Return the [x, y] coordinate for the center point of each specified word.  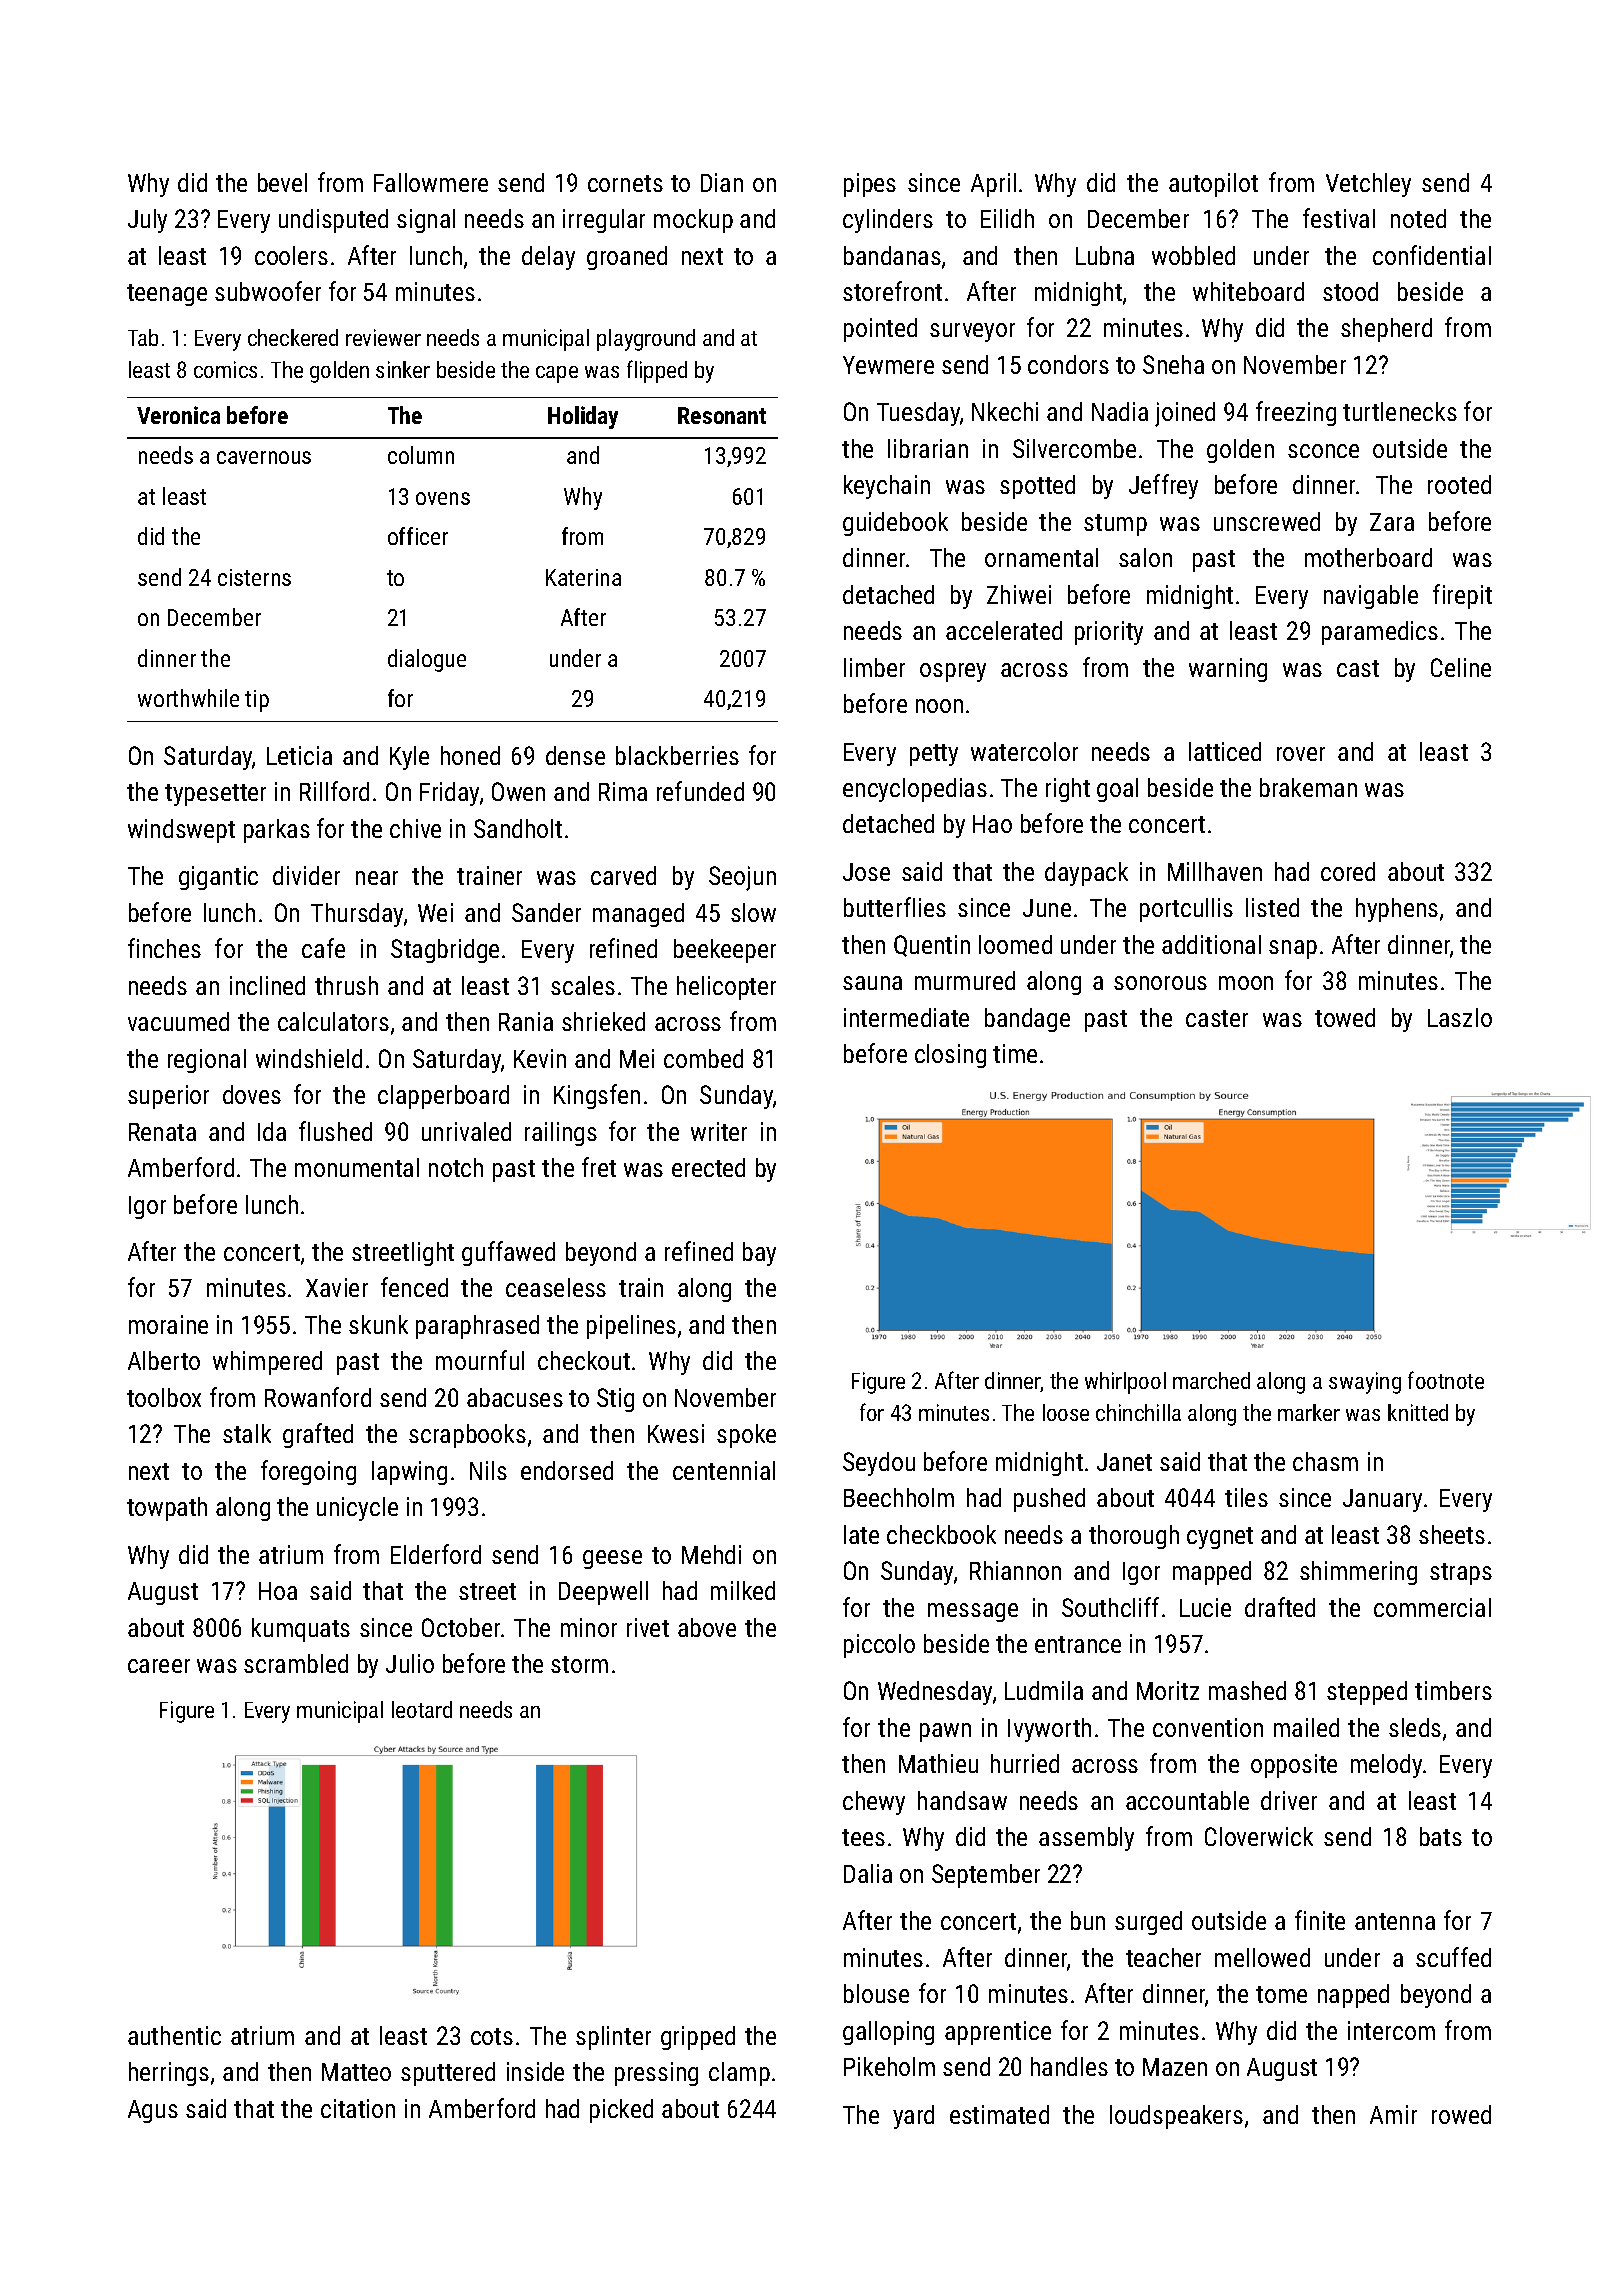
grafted [318, 1435]
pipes [870, 185]
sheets [1452, 1534]
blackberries [677, 755]
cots [492, 2036]
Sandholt [518, 828]
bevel [282, 182]
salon [1145, 557]
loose [1066, 1412]
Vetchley [1368, 185]
